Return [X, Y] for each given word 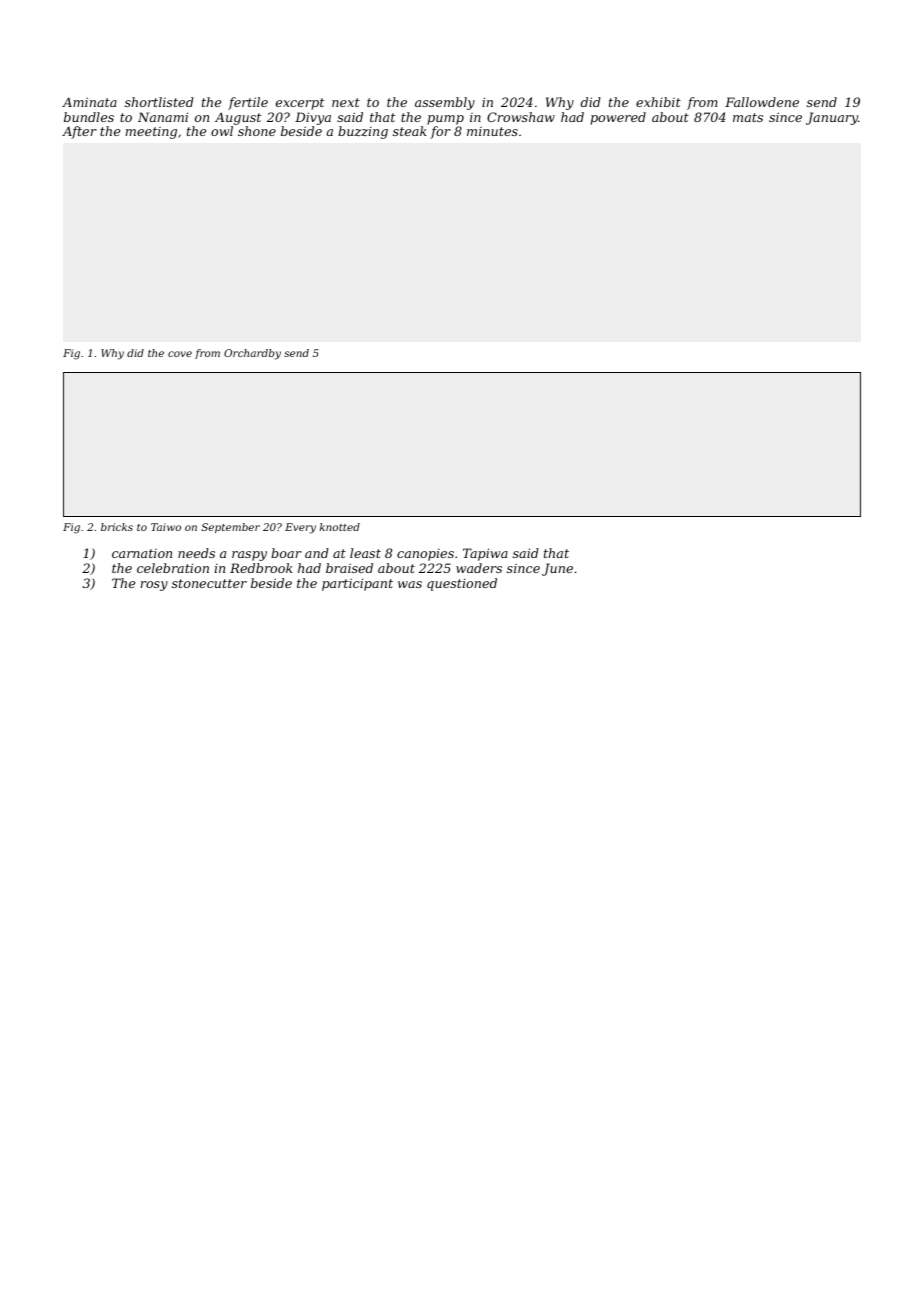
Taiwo [166, 527]
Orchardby [252, 354]
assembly [445, 103]
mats [748, 117]
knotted [340, 527]
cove [180, 354]
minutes [492, 131]
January [832, 118]
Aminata [89, 102]
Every [300, 528]
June [557, 569]
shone [257, 131]
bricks [117, 527]
